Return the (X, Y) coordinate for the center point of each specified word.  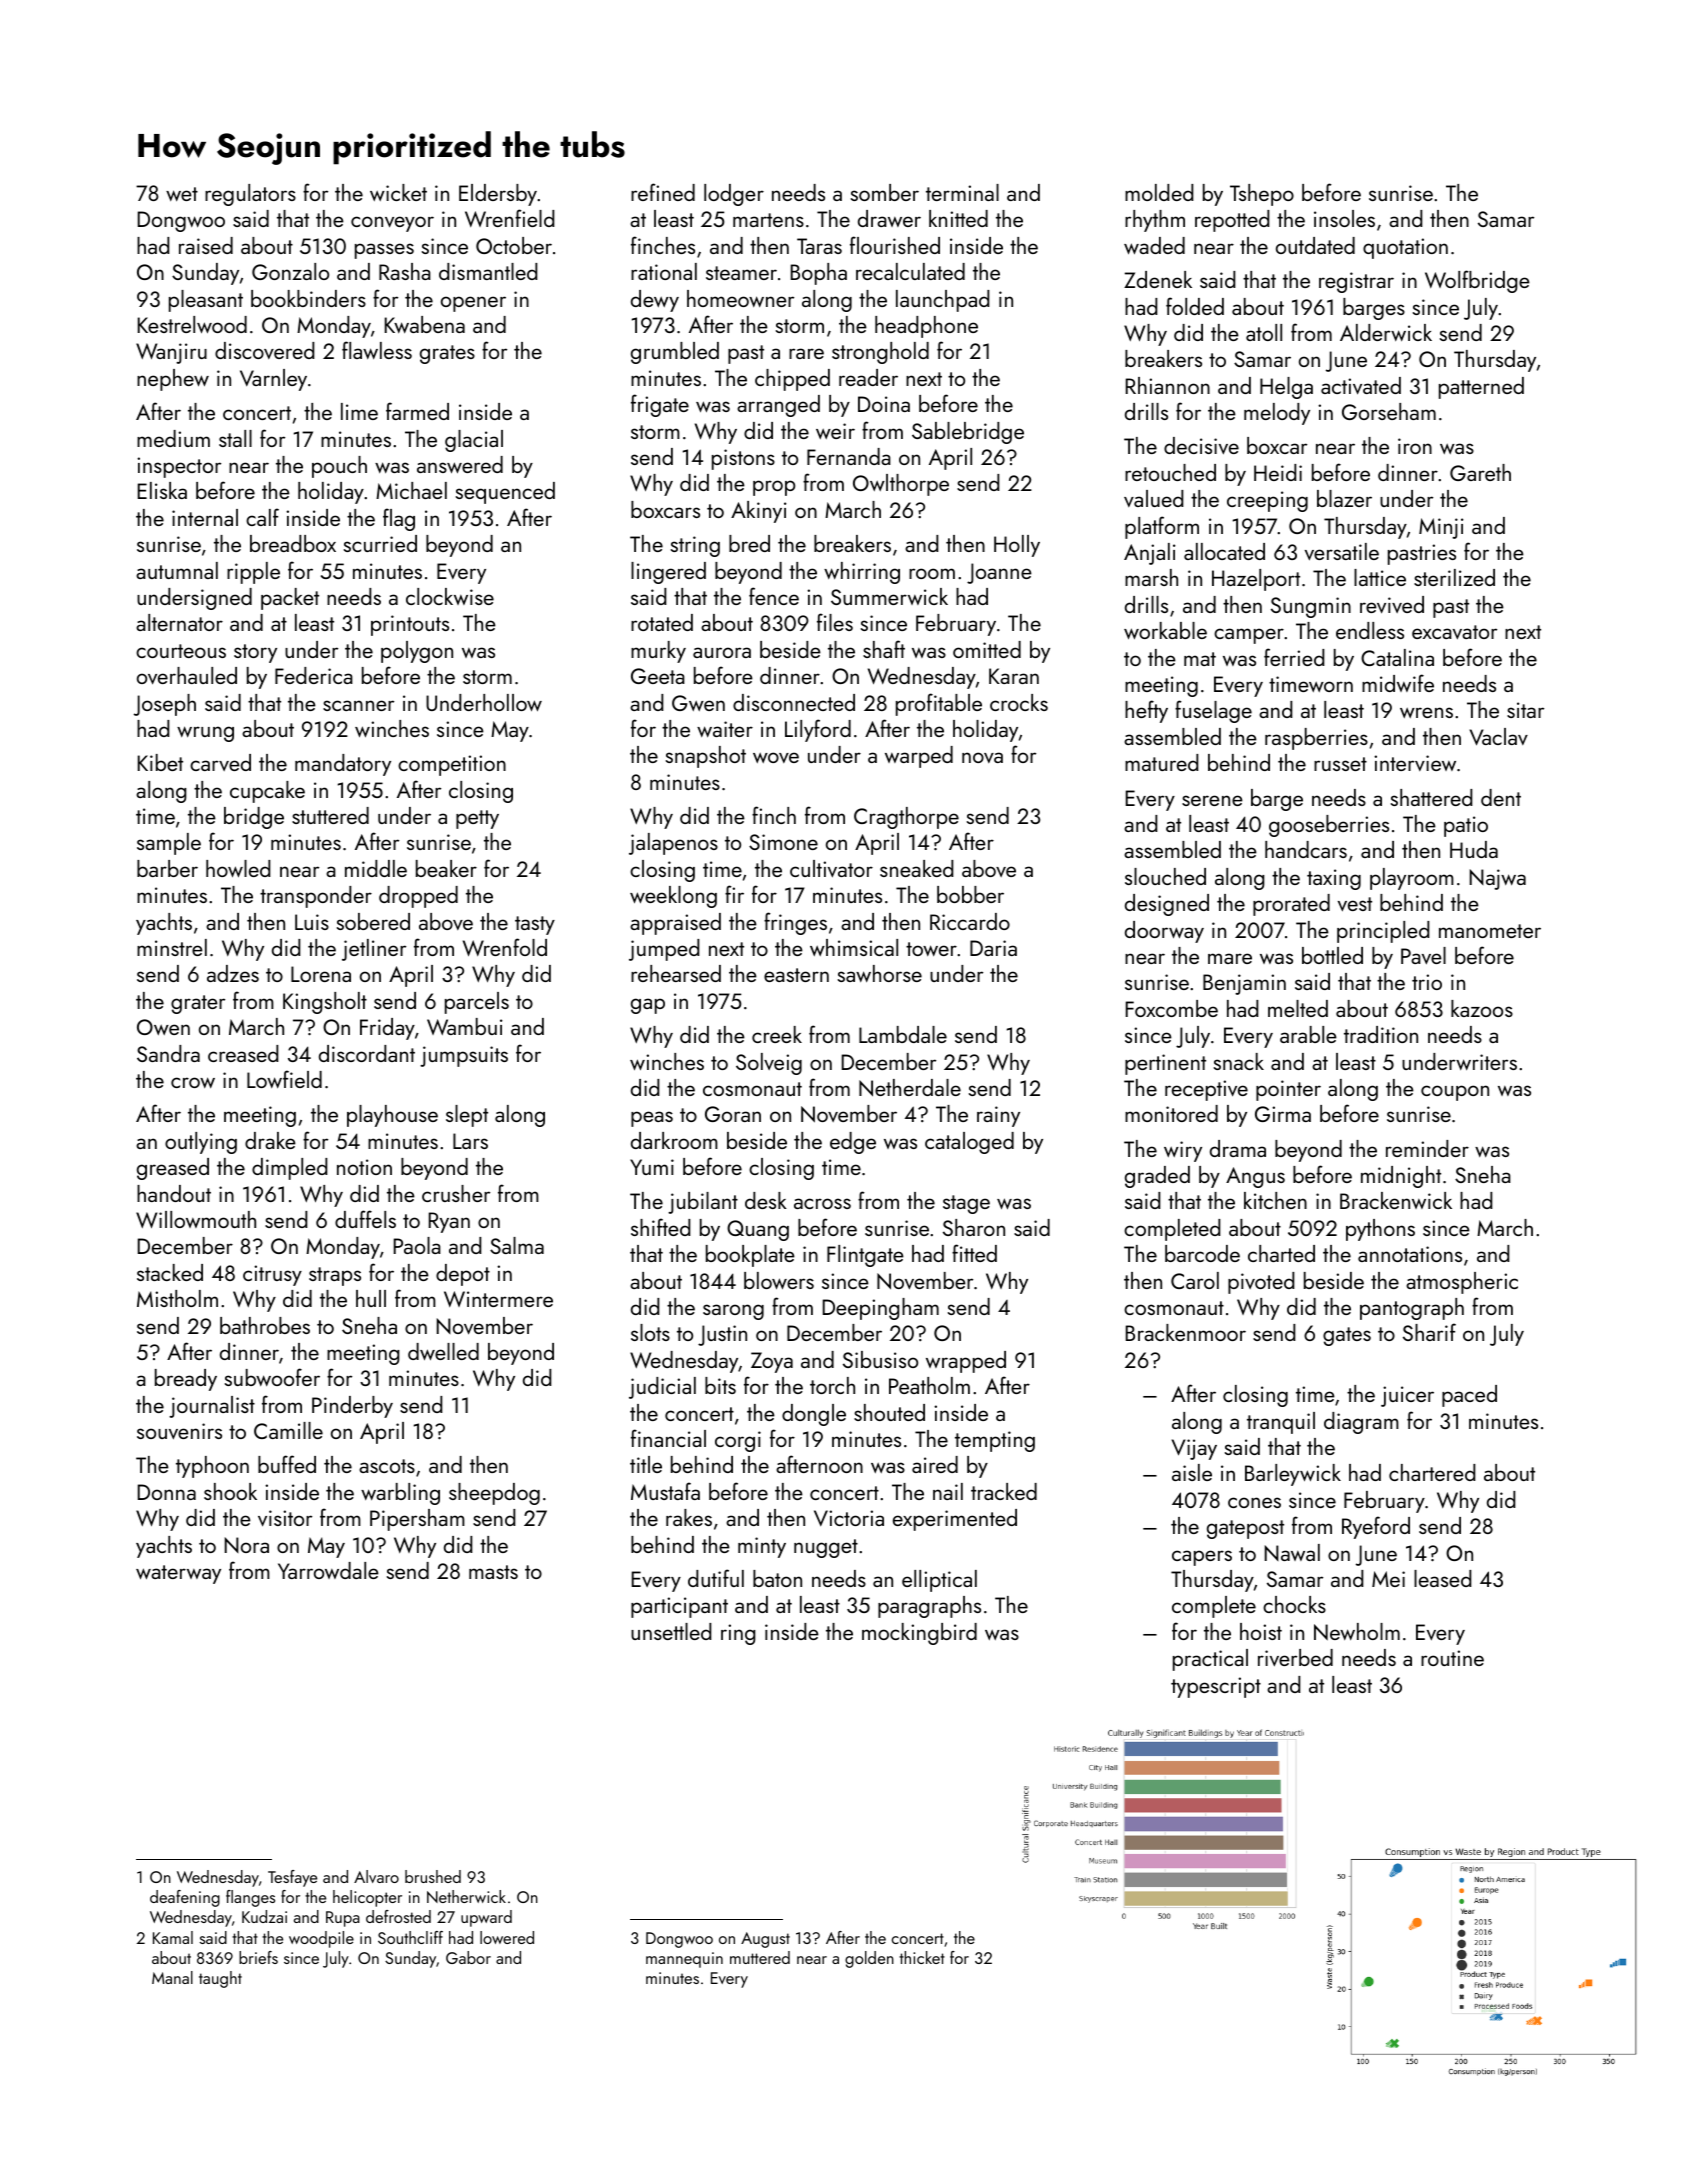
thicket (922, 1957)
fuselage (1213, 711)
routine (1452, 1658)
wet (182, 194)
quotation (1405, 248)
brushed (433, 1876)
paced (1469, 1396)
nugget (826, 1548)
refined (663, 192)
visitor (285, 1518)
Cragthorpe (906, 818)
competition (452, 765)
